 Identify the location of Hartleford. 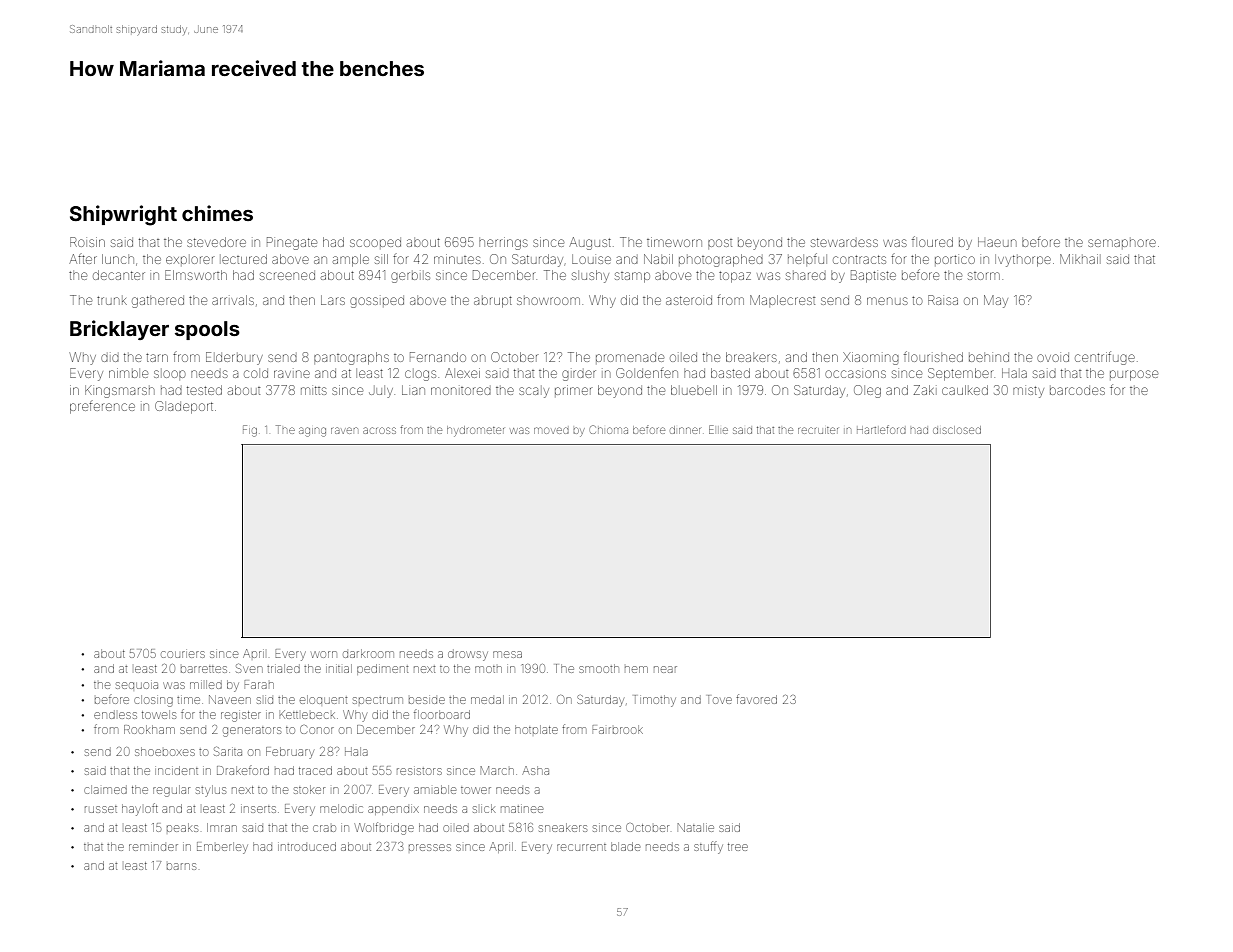
(881, 429).
